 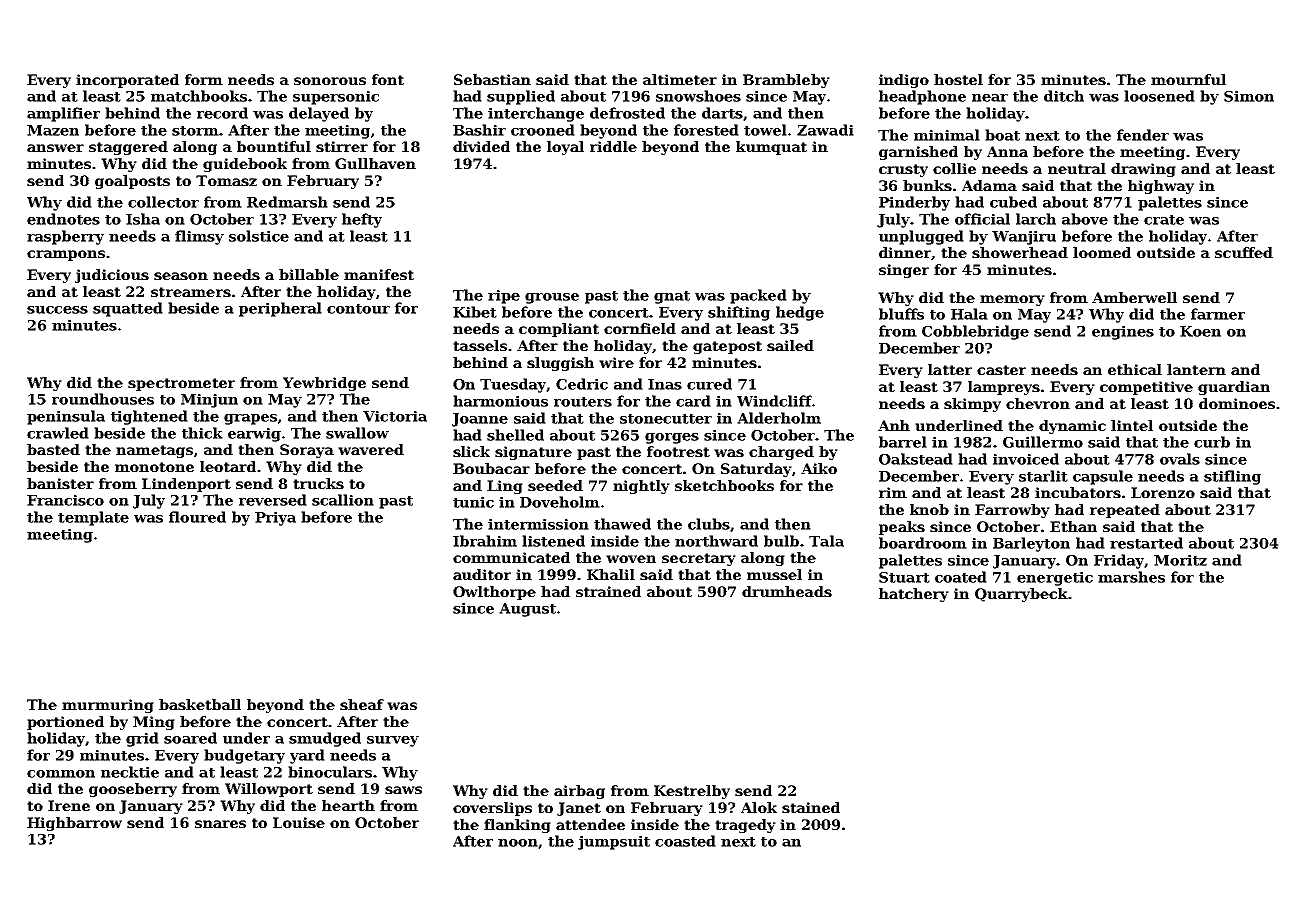 What do you see at coordinates (758, 296) in the screenshot?
I see `packed` at bounding box center [758, 296].
